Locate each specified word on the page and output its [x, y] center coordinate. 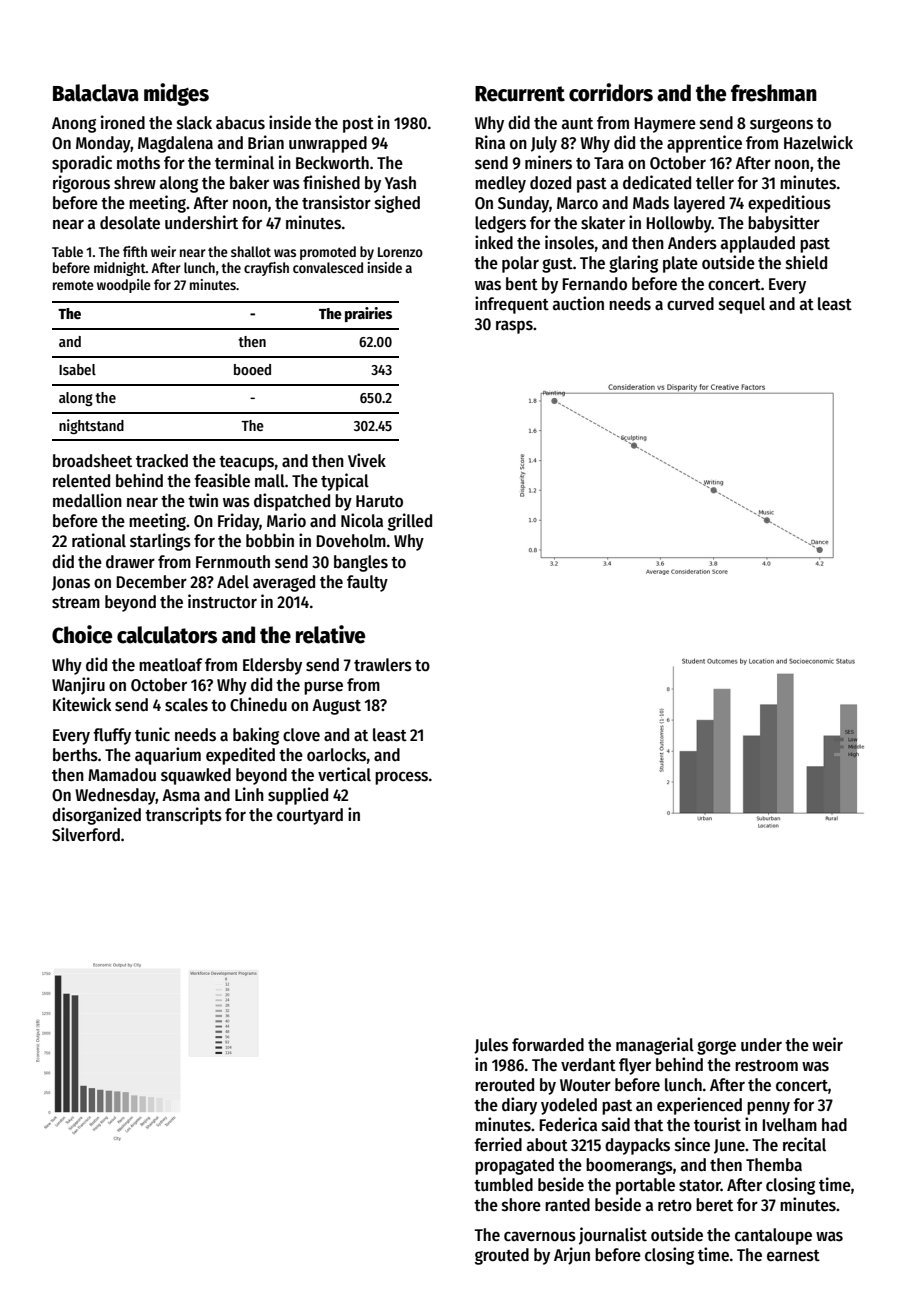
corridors [611, 92]
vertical [344, 774]
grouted [502, 1256]
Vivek [367, 460]
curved [690, 304]
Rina [490, 142]
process [401, 778]
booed [252, 369]
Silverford [86, 834]
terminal [244, 162]
